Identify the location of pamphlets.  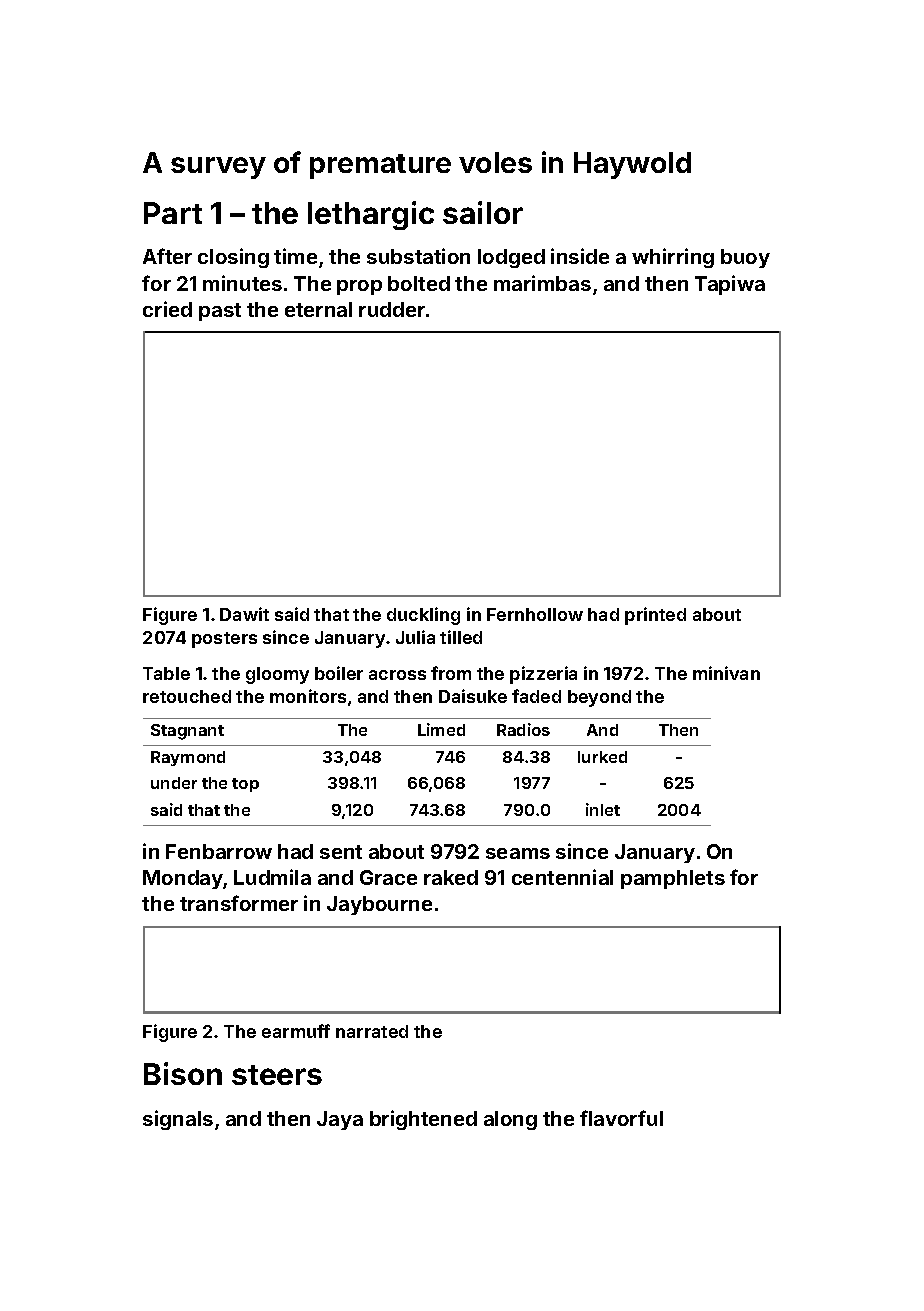
(673, 879).
